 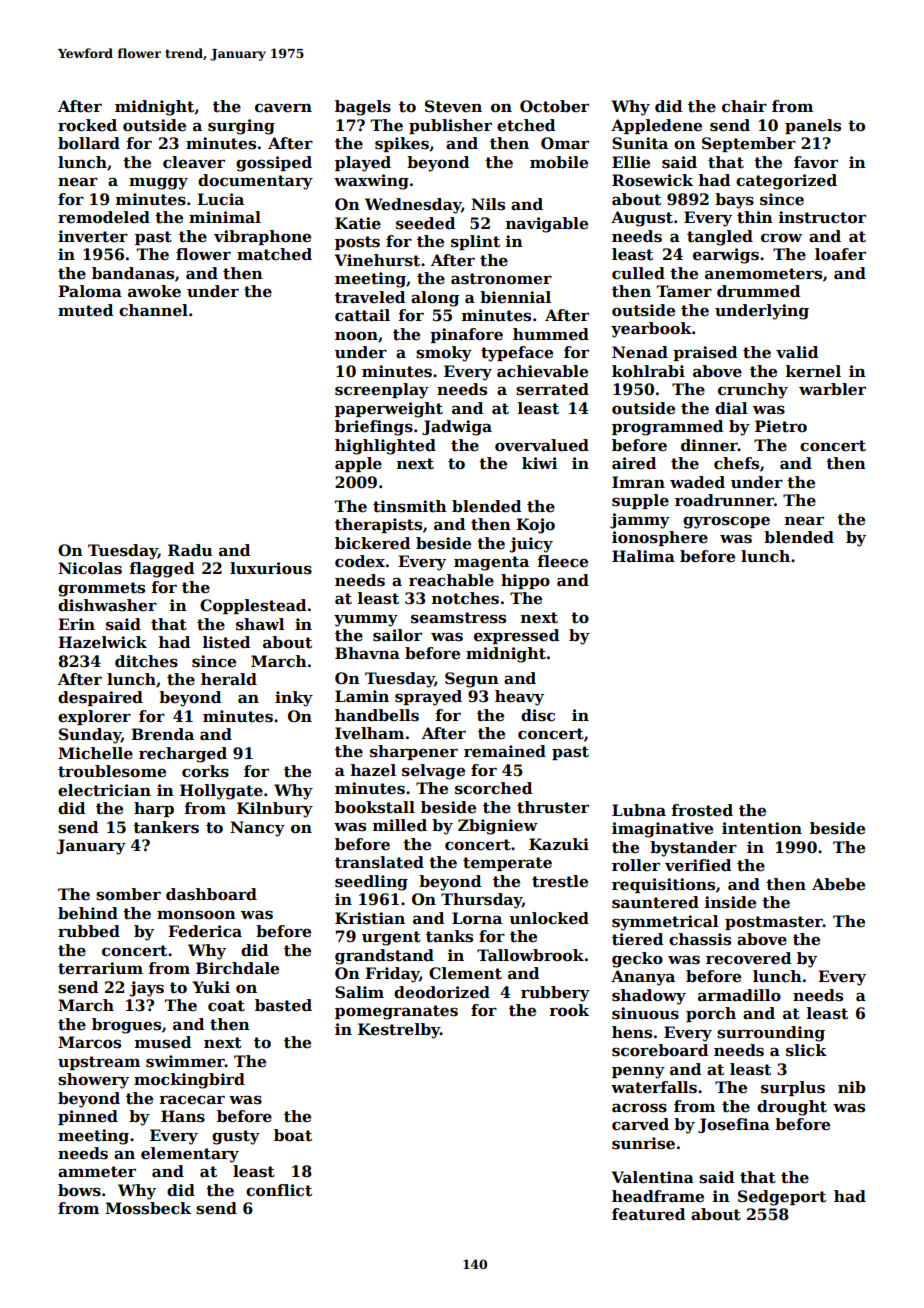 I want to click on nib, so click(x=852, y=1087).
